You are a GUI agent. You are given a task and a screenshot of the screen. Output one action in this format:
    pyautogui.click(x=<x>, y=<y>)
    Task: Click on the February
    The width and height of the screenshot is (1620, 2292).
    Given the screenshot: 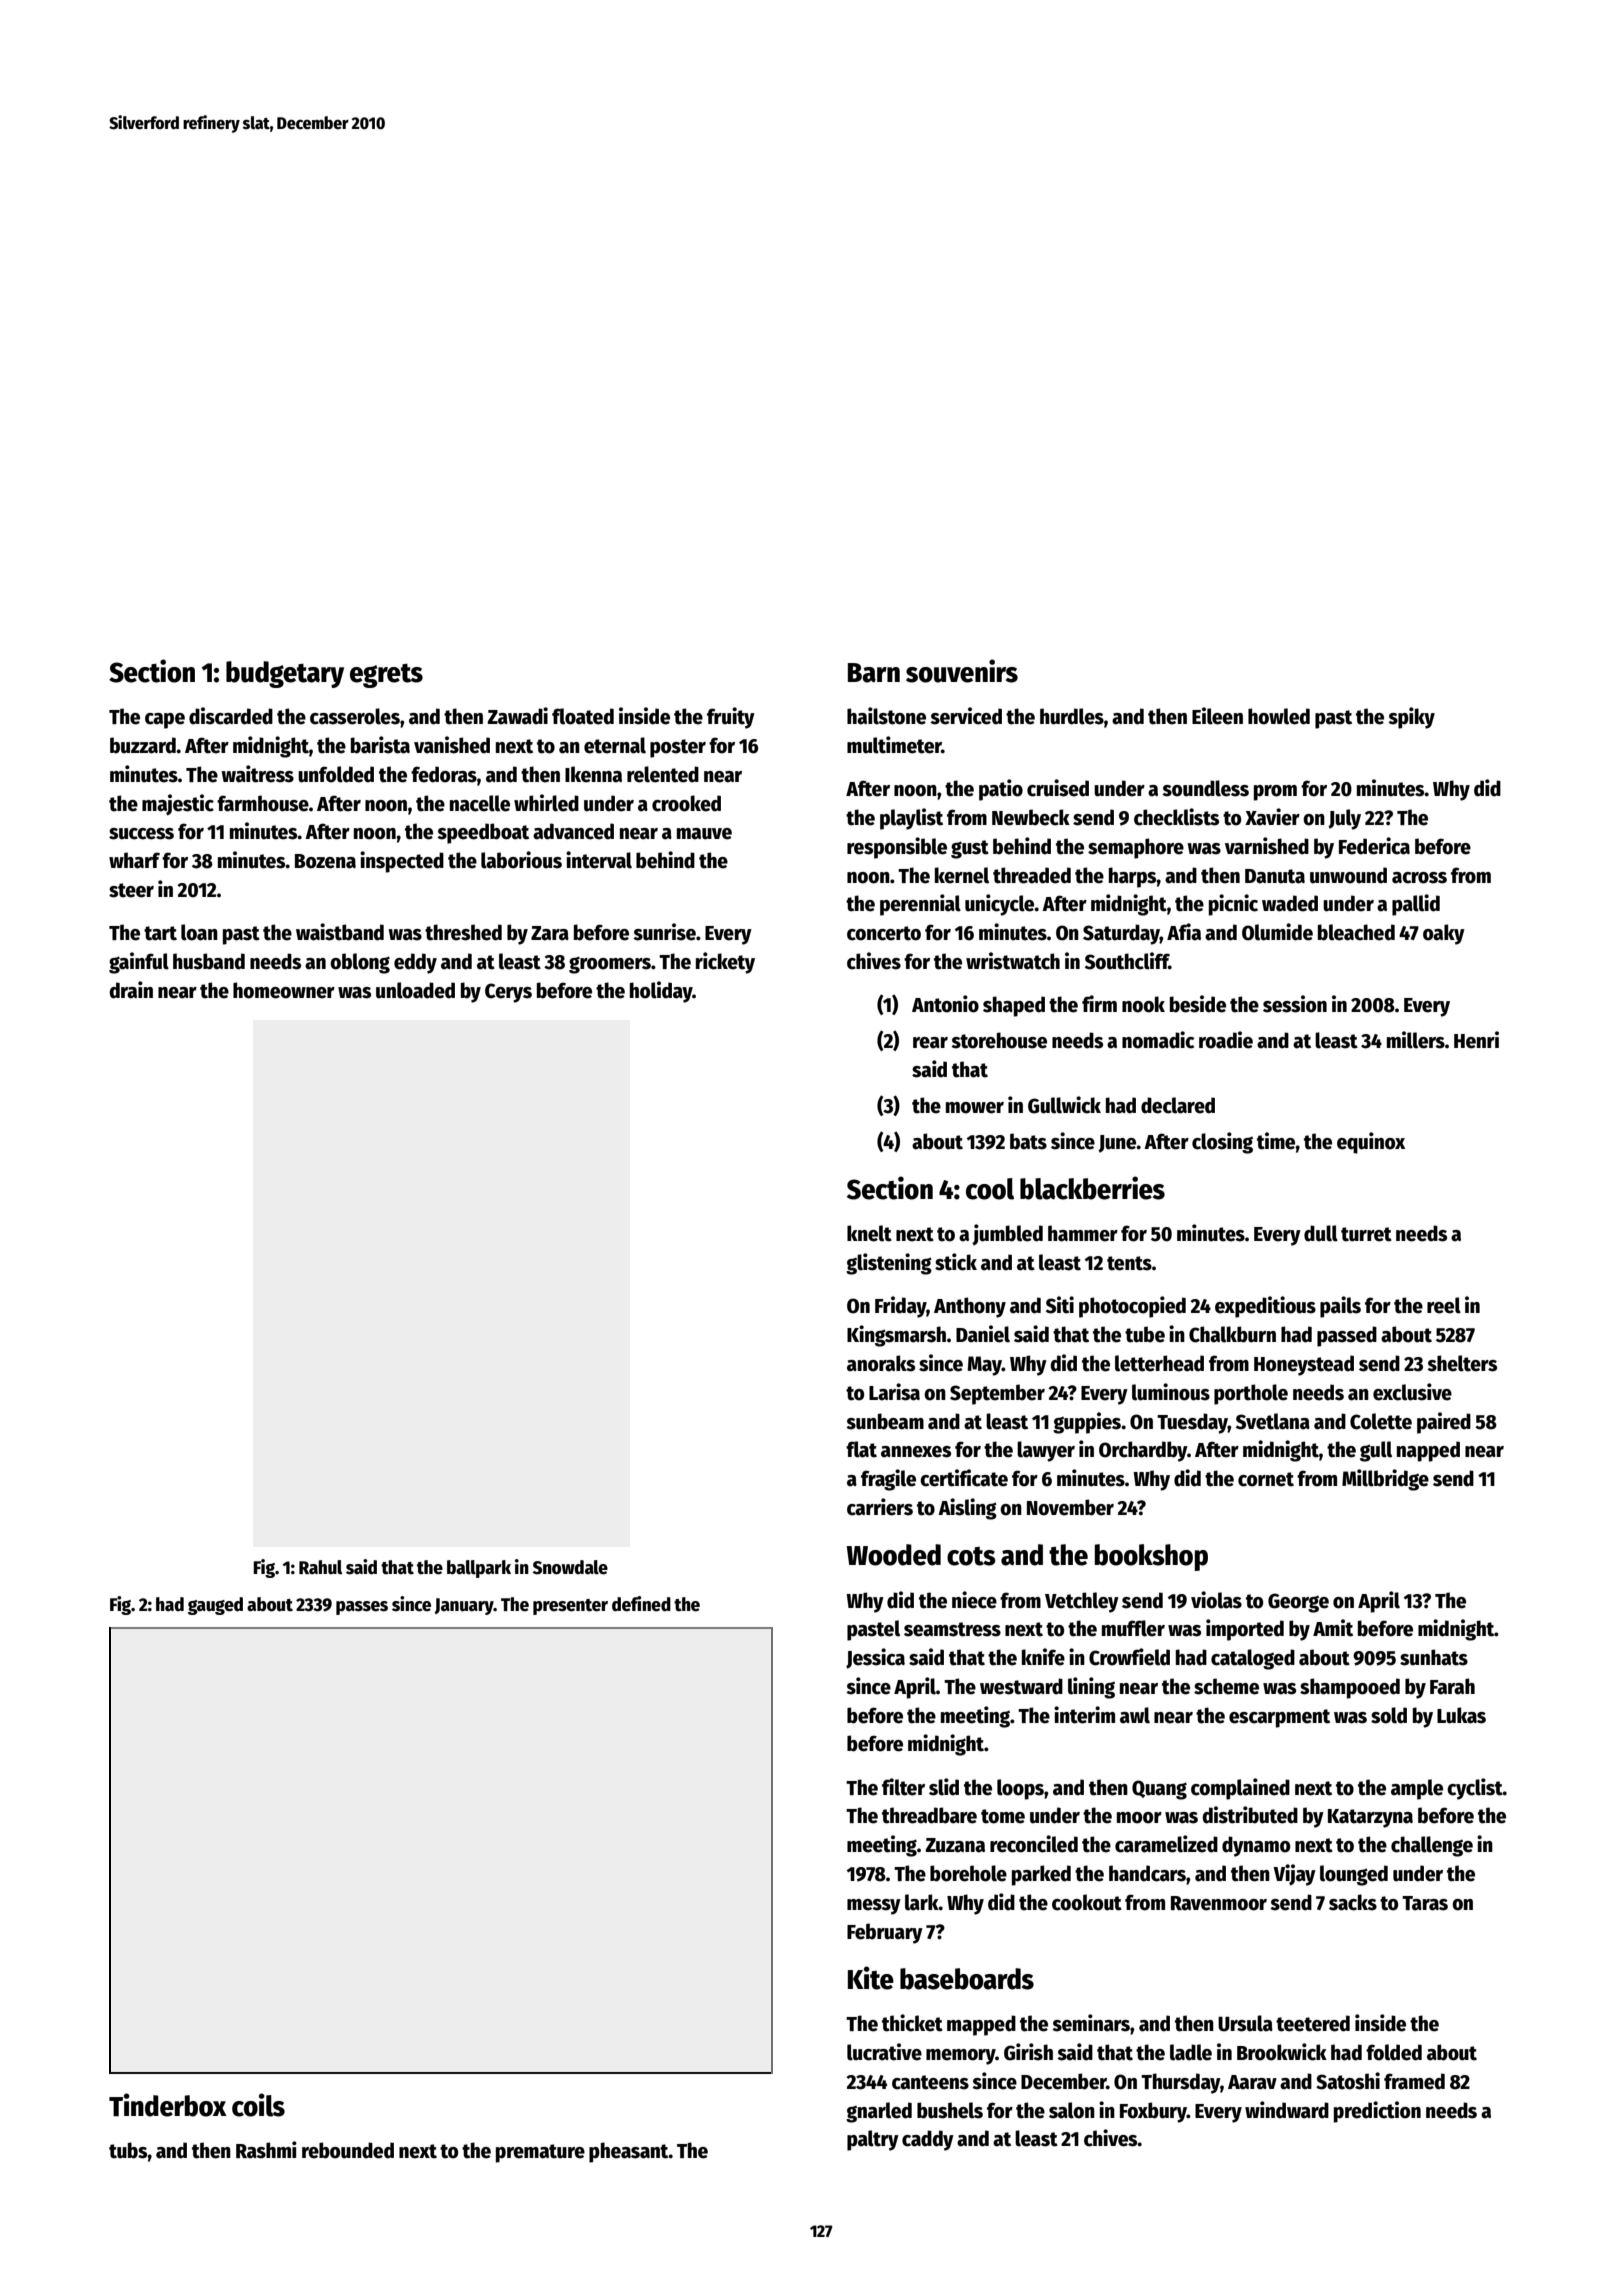 What is the action you would take?
    pyautogui.click(x=885, y=1933)
